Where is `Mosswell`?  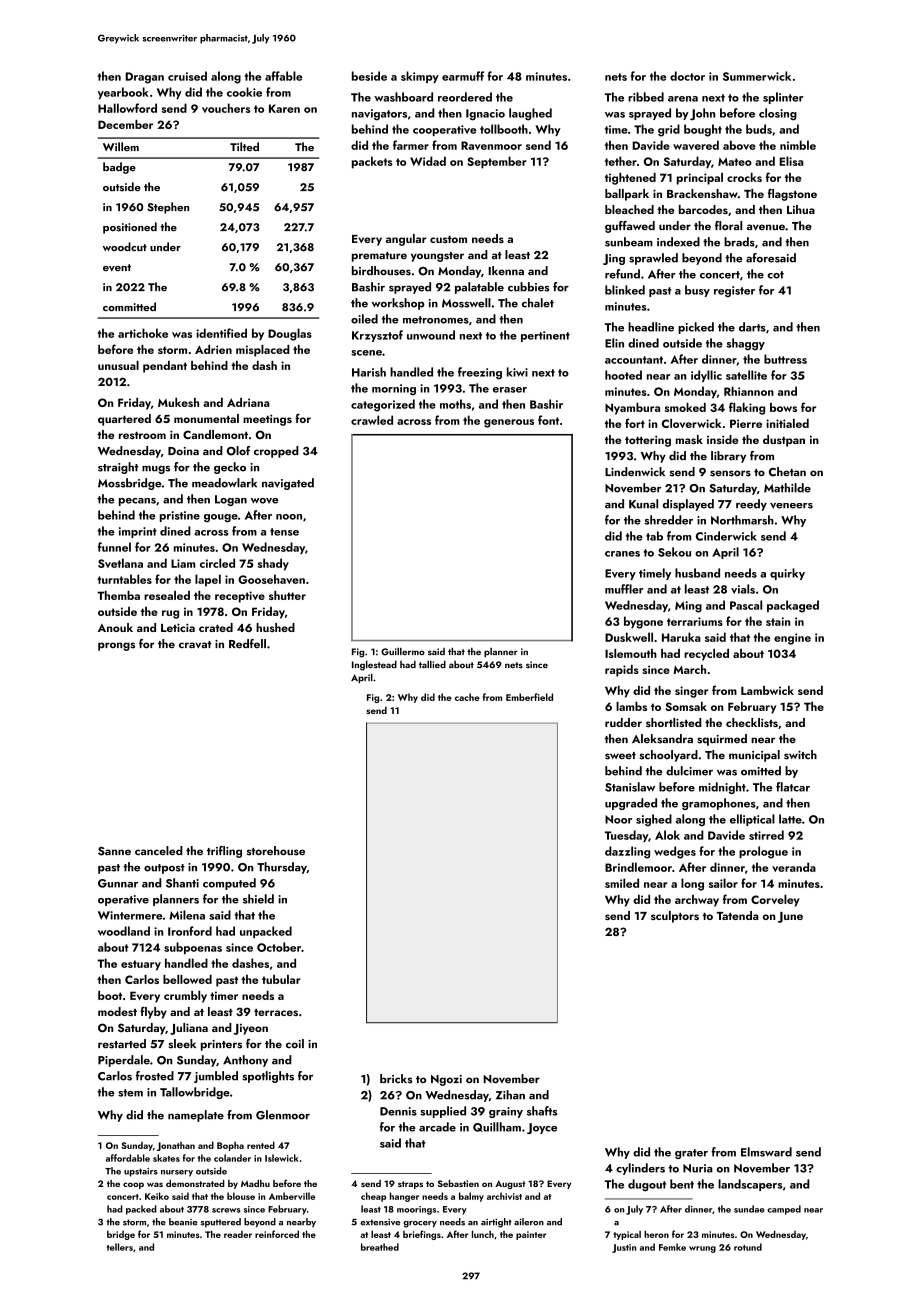 Mosswell is located at coordinates (466, 303).
